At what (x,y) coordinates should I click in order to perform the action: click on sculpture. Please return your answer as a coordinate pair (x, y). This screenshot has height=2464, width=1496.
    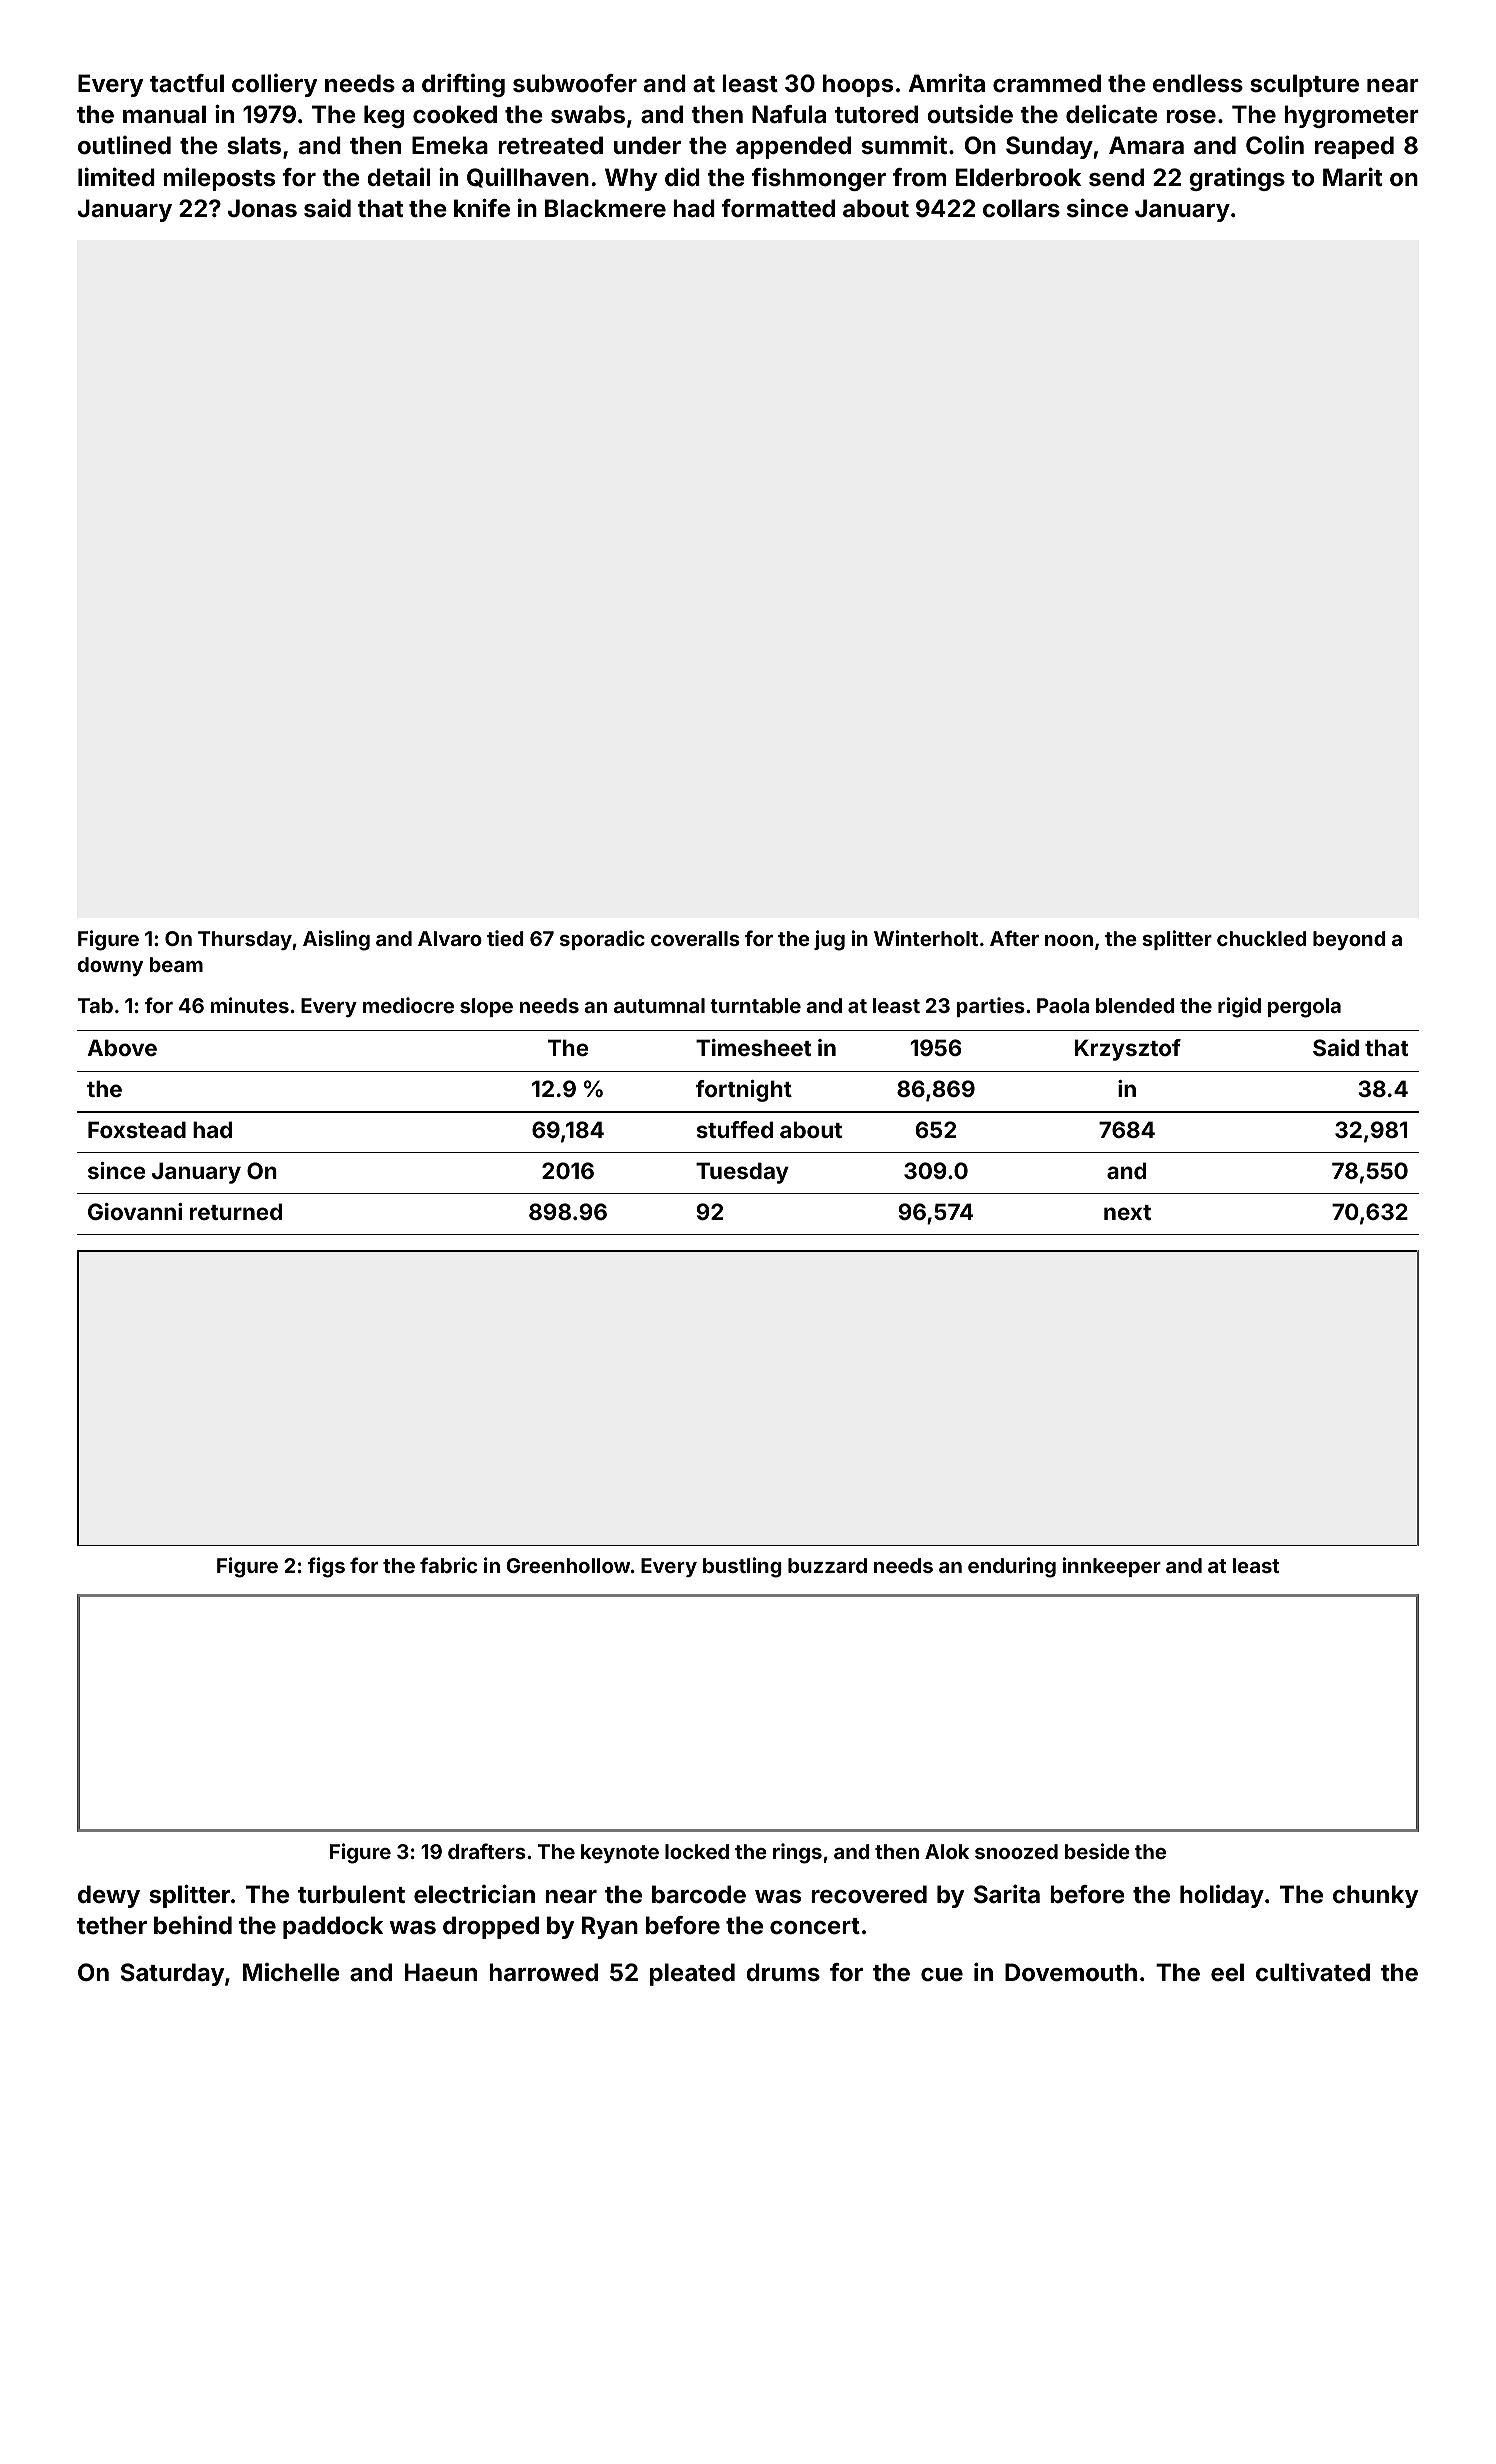
    Looking at the image, I should click on (1304, 85).
